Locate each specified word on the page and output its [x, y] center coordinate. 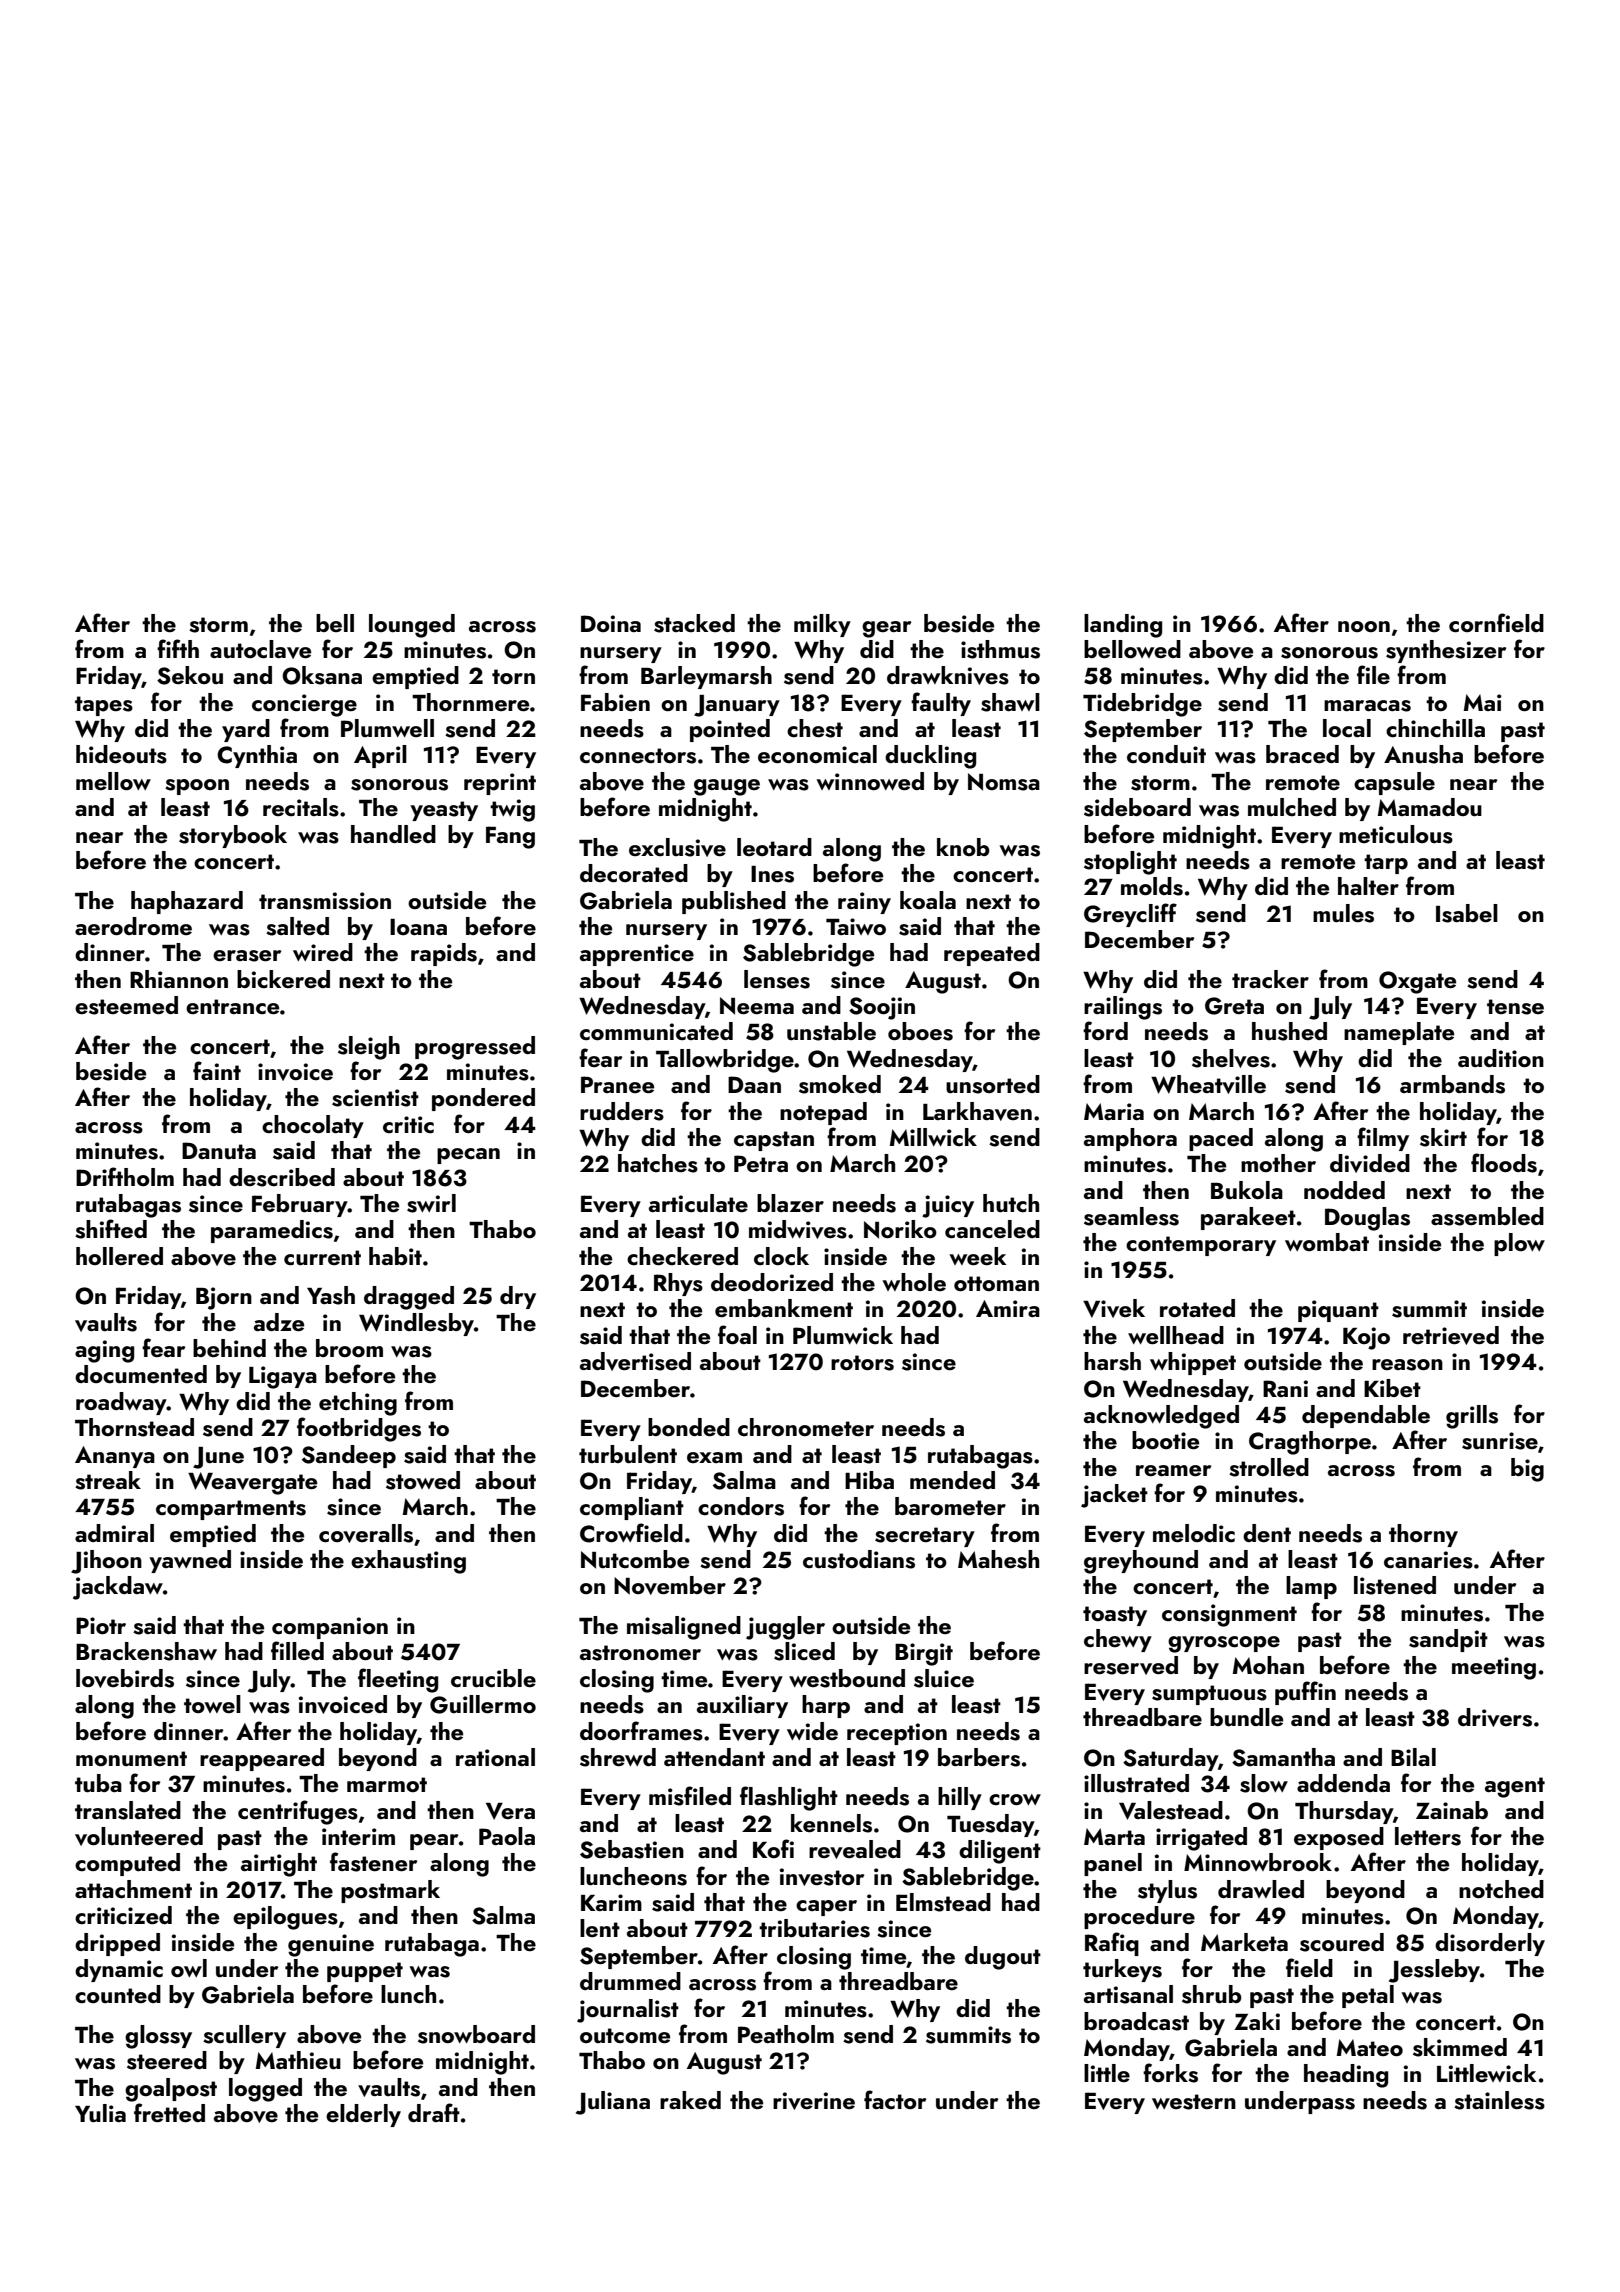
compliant [632, 1508]
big [1527, 1470]
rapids [444, 954]
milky [822, 625]
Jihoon [106, 1562]
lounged [412, 626]
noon [1364, 626]
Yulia [100, 2113]
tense [1515, 1007]
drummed [630, 1981]
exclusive [677, 847]
